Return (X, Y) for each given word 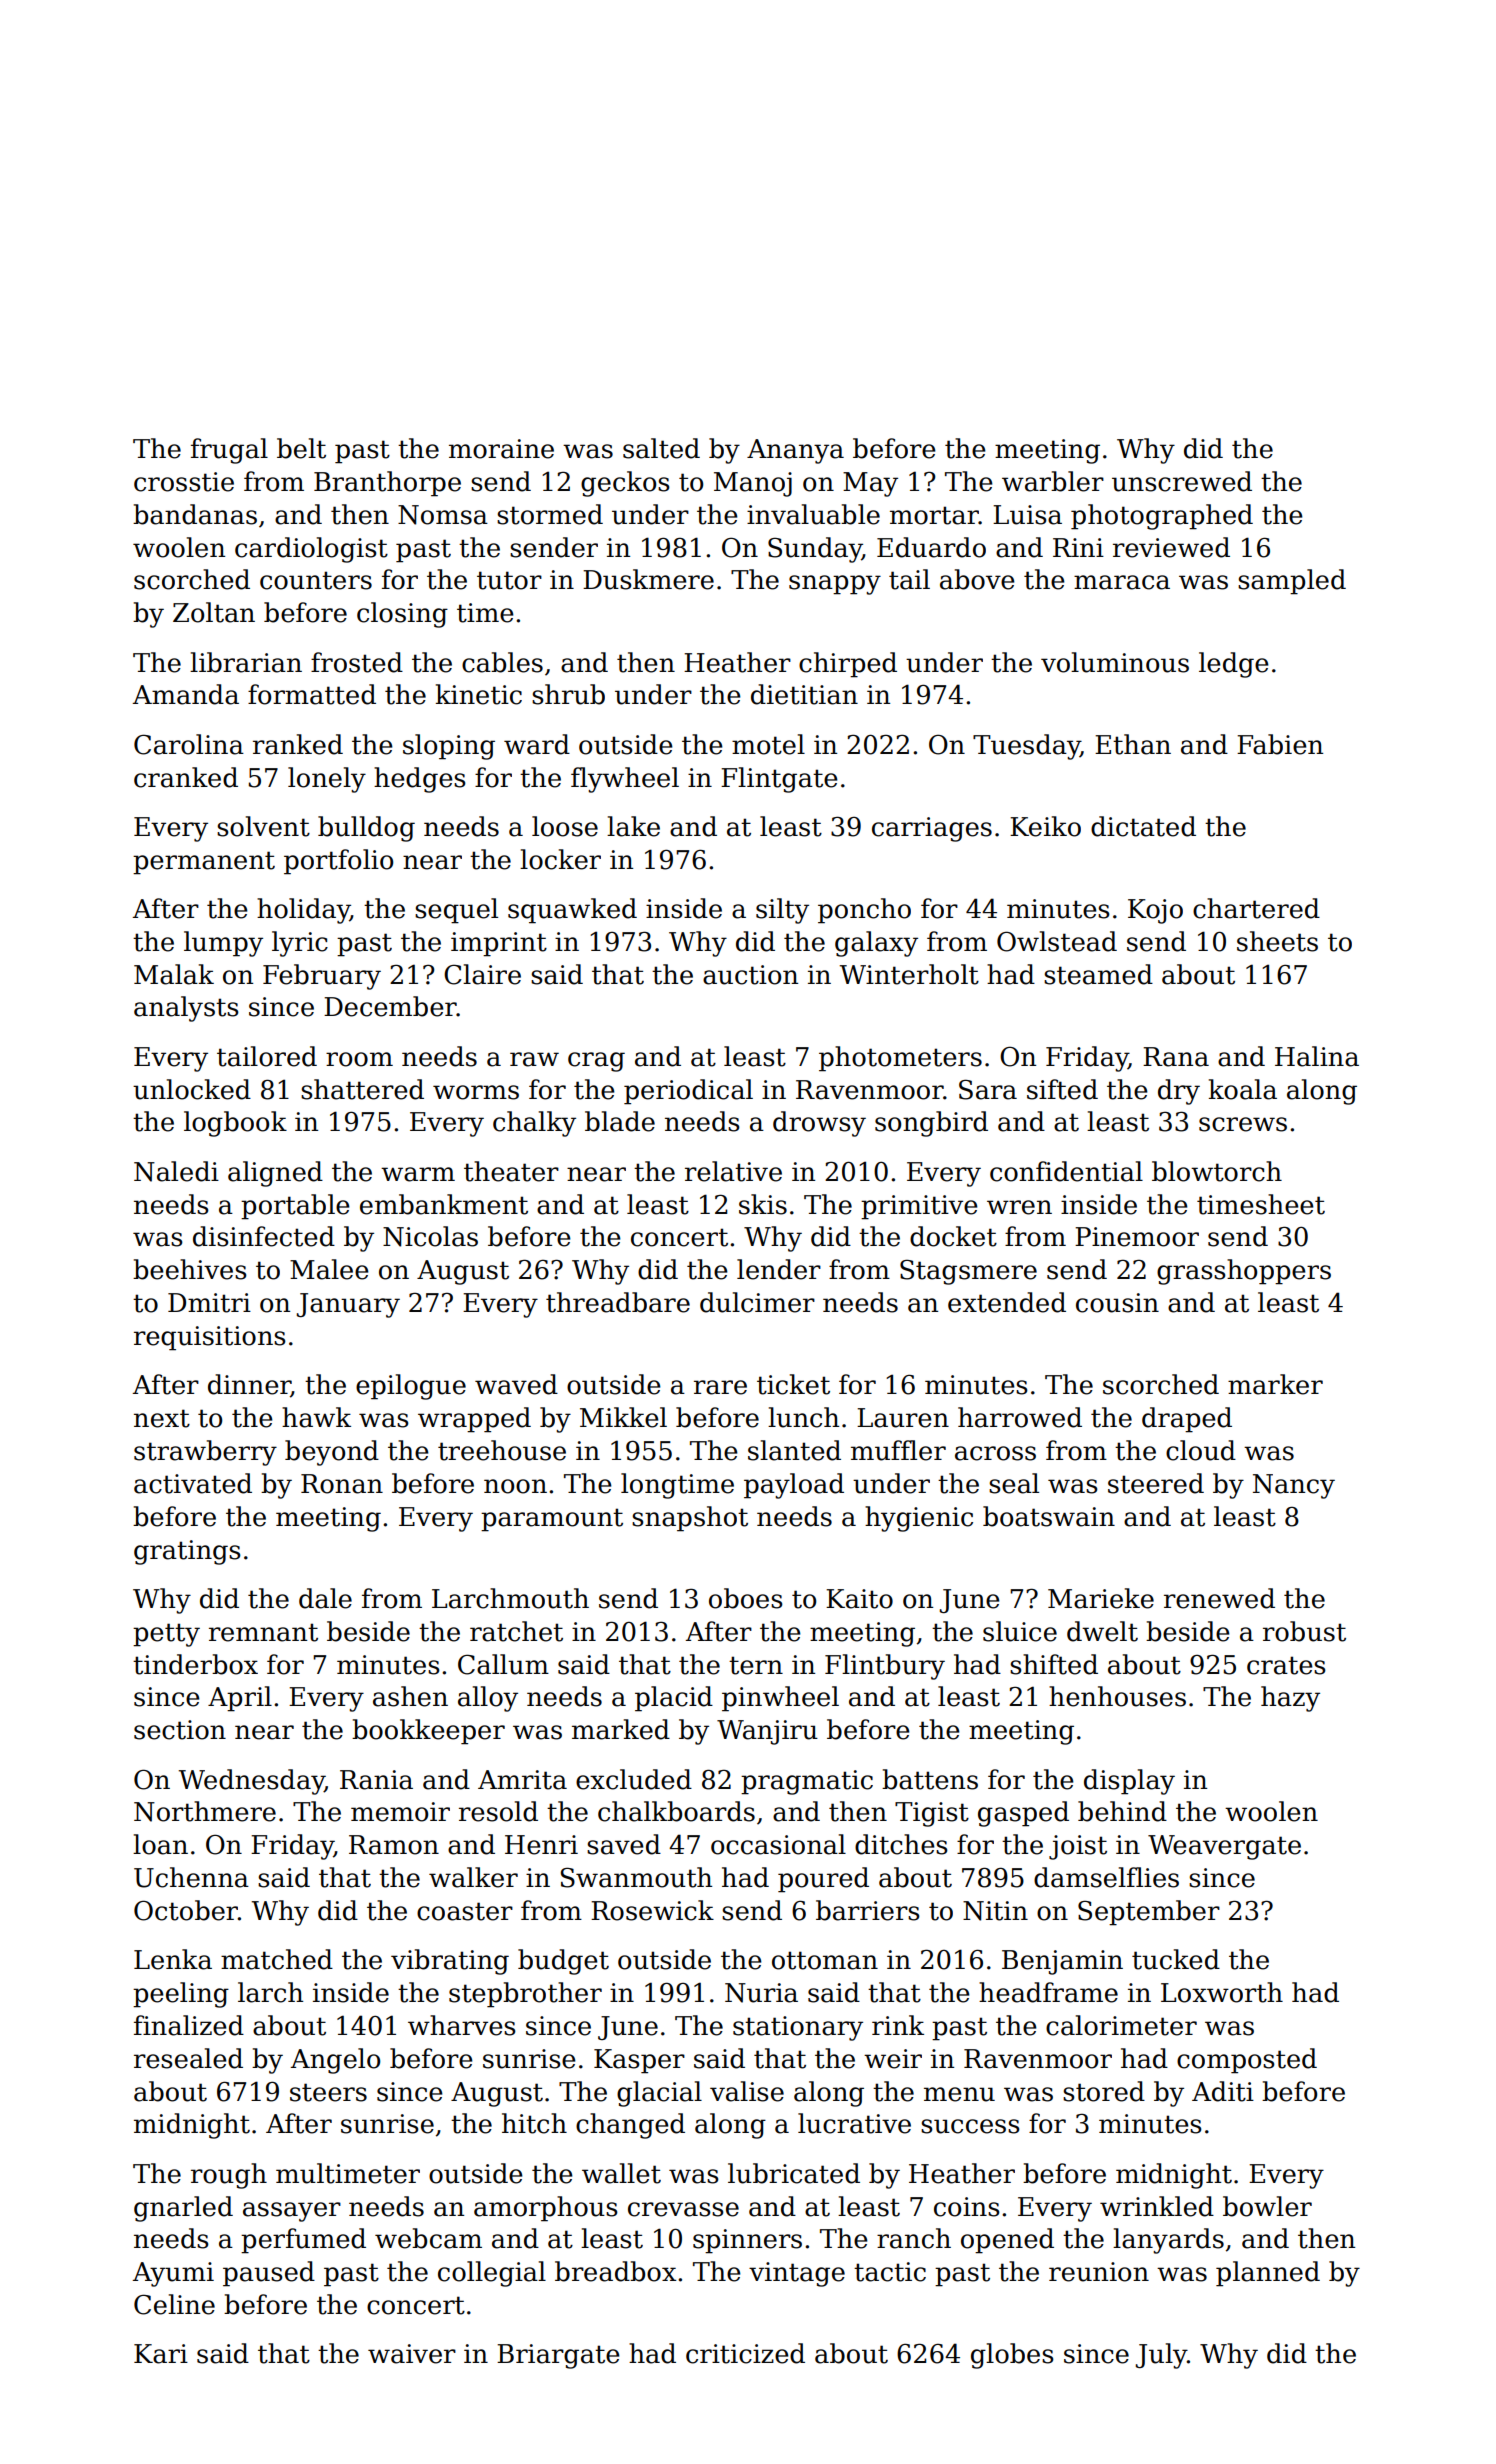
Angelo (335, 2061)
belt (301, 448)
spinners (747, 2241)
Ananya (795, 451)
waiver (412, 2354)
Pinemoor (1137, 1237)
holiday (303, 911)
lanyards (1168, 2241)
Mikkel (623, 1417)
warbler (1053, 481)
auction (750, 975)
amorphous (546, 2209)
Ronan (342, 1484)
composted (1247, 2061)
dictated (1143, 826)
